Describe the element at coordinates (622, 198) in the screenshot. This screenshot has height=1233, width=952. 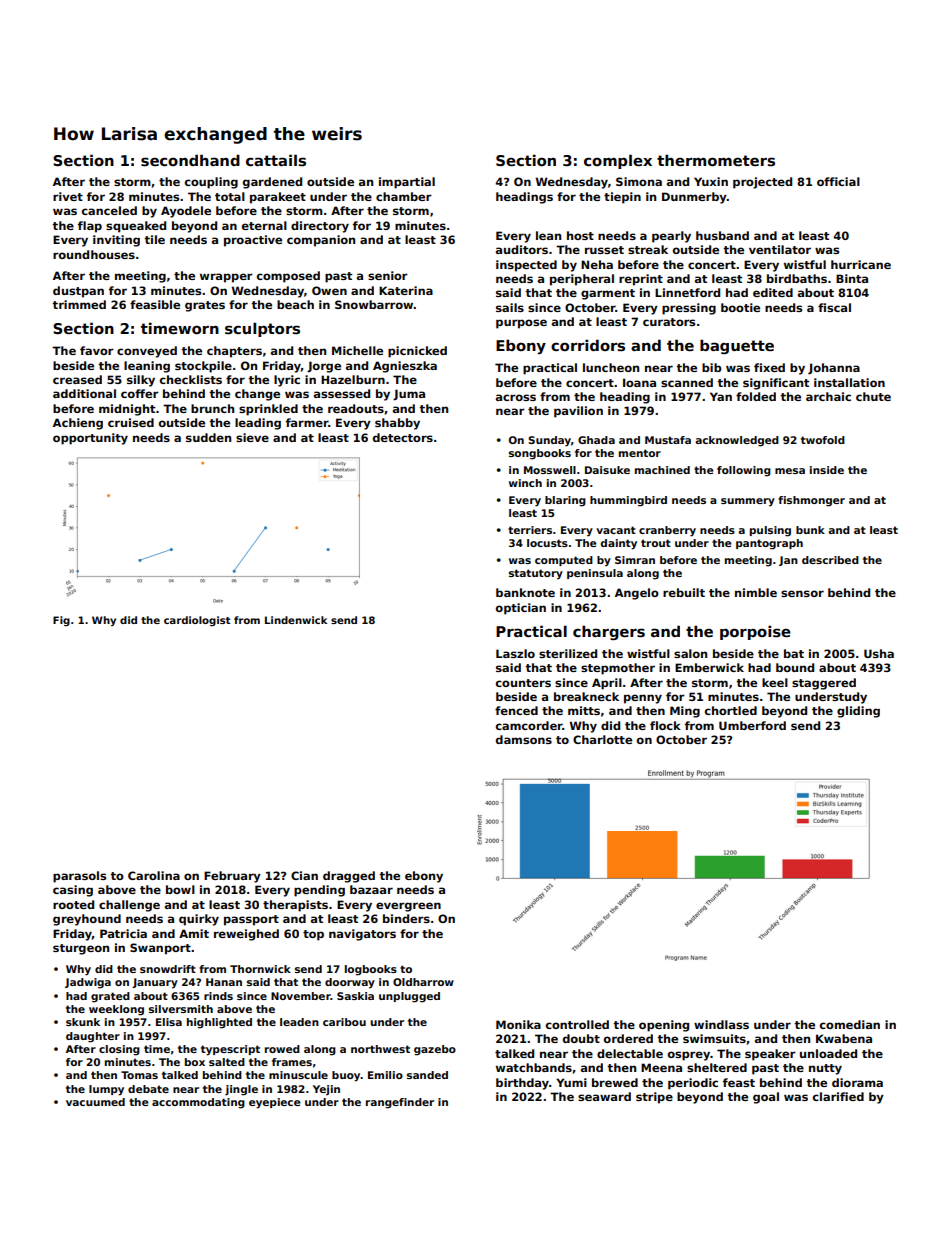
I see `tiepin` at that location.
